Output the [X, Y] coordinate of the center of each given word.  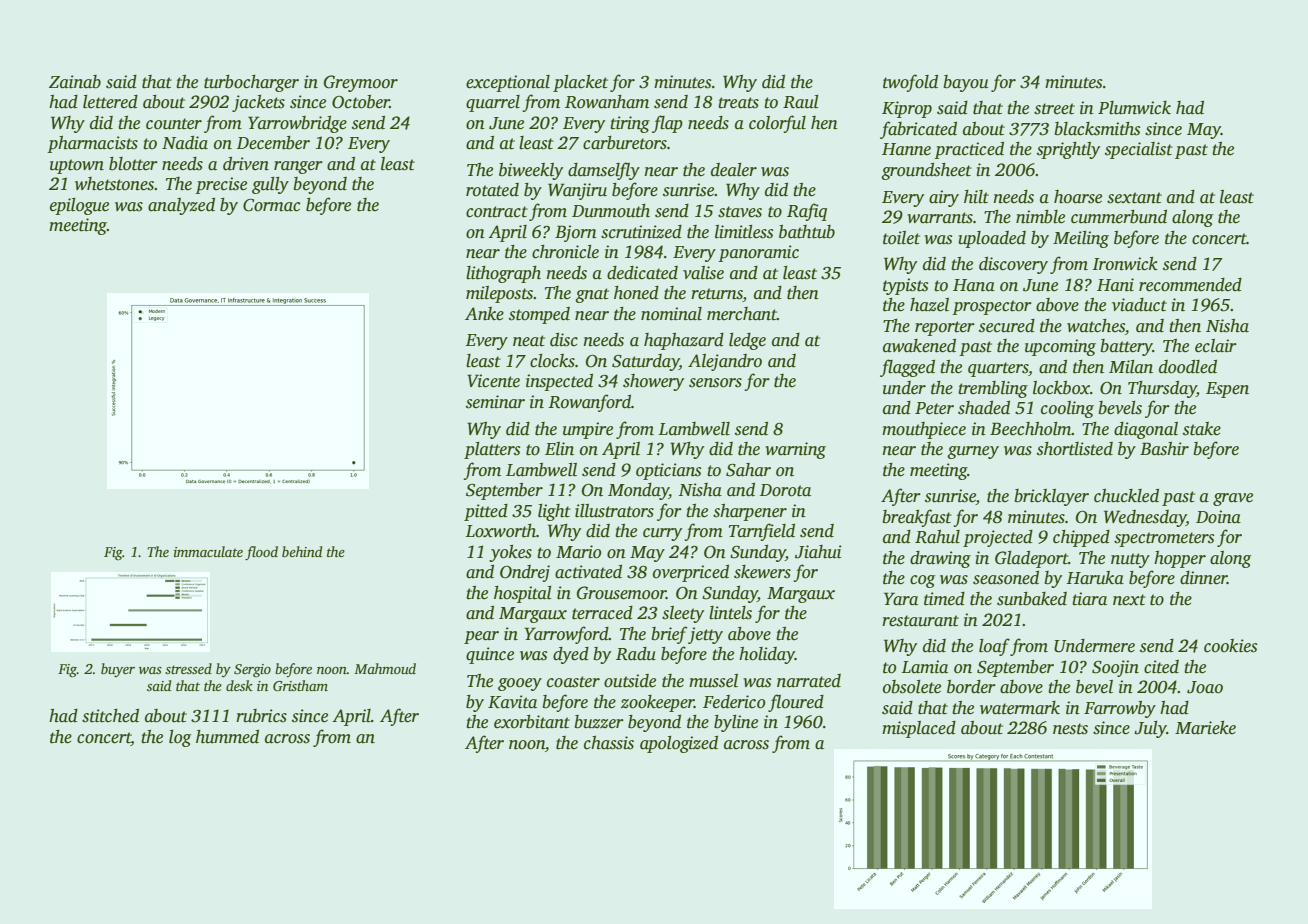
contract [497, 212]
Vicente [493, 381]
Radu [636, 654]
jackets [258, 103]
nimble [1040, 217]
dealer [734, 170]
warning [795, 450]
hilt [976, 197]
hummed [227, 737]
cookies [1230, 646]
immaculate [208, 551]
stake [1202, 429]
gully [270, 185]
